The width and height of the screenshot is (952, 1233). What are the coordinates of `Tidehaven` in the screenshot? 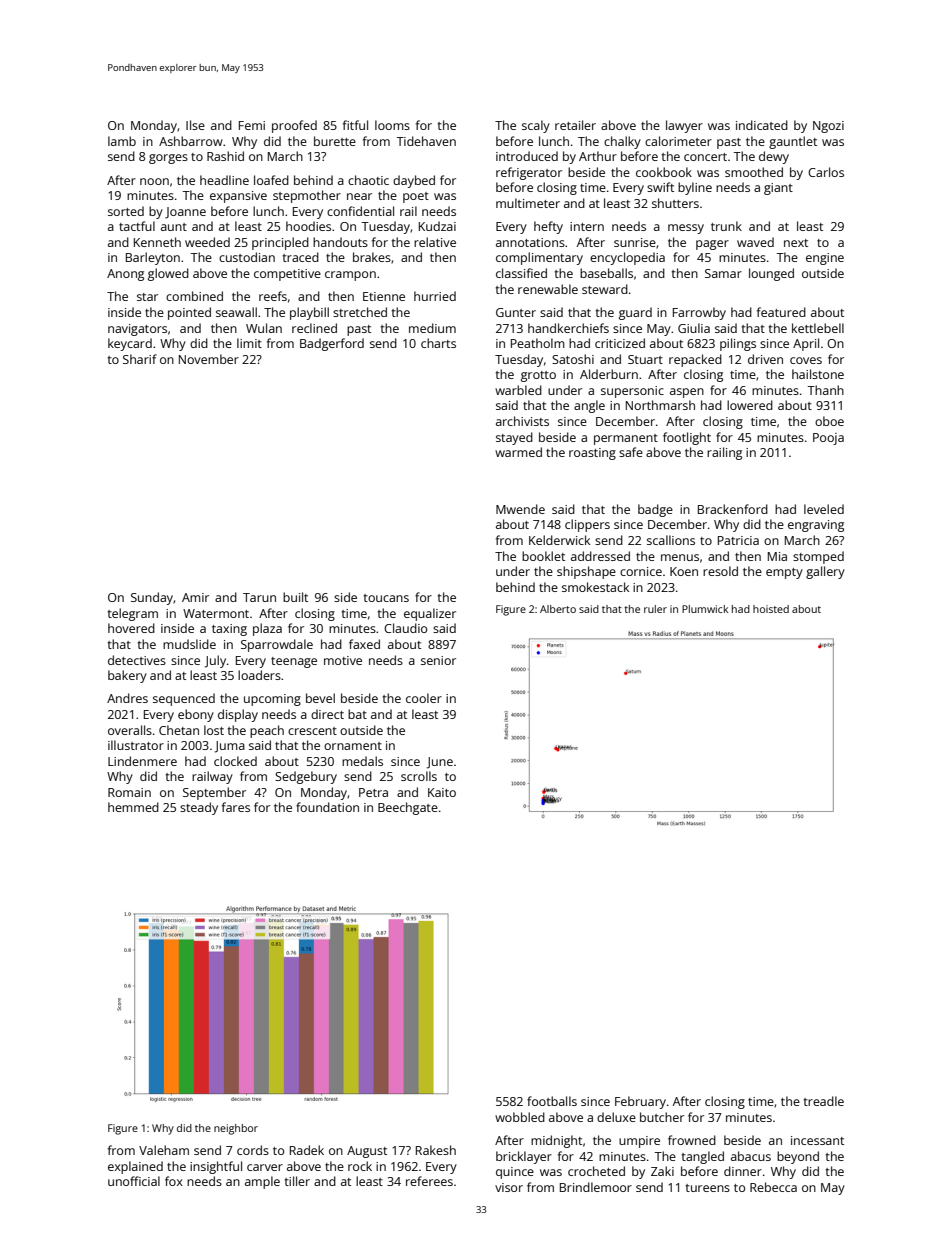 It's located at (426, 141).
